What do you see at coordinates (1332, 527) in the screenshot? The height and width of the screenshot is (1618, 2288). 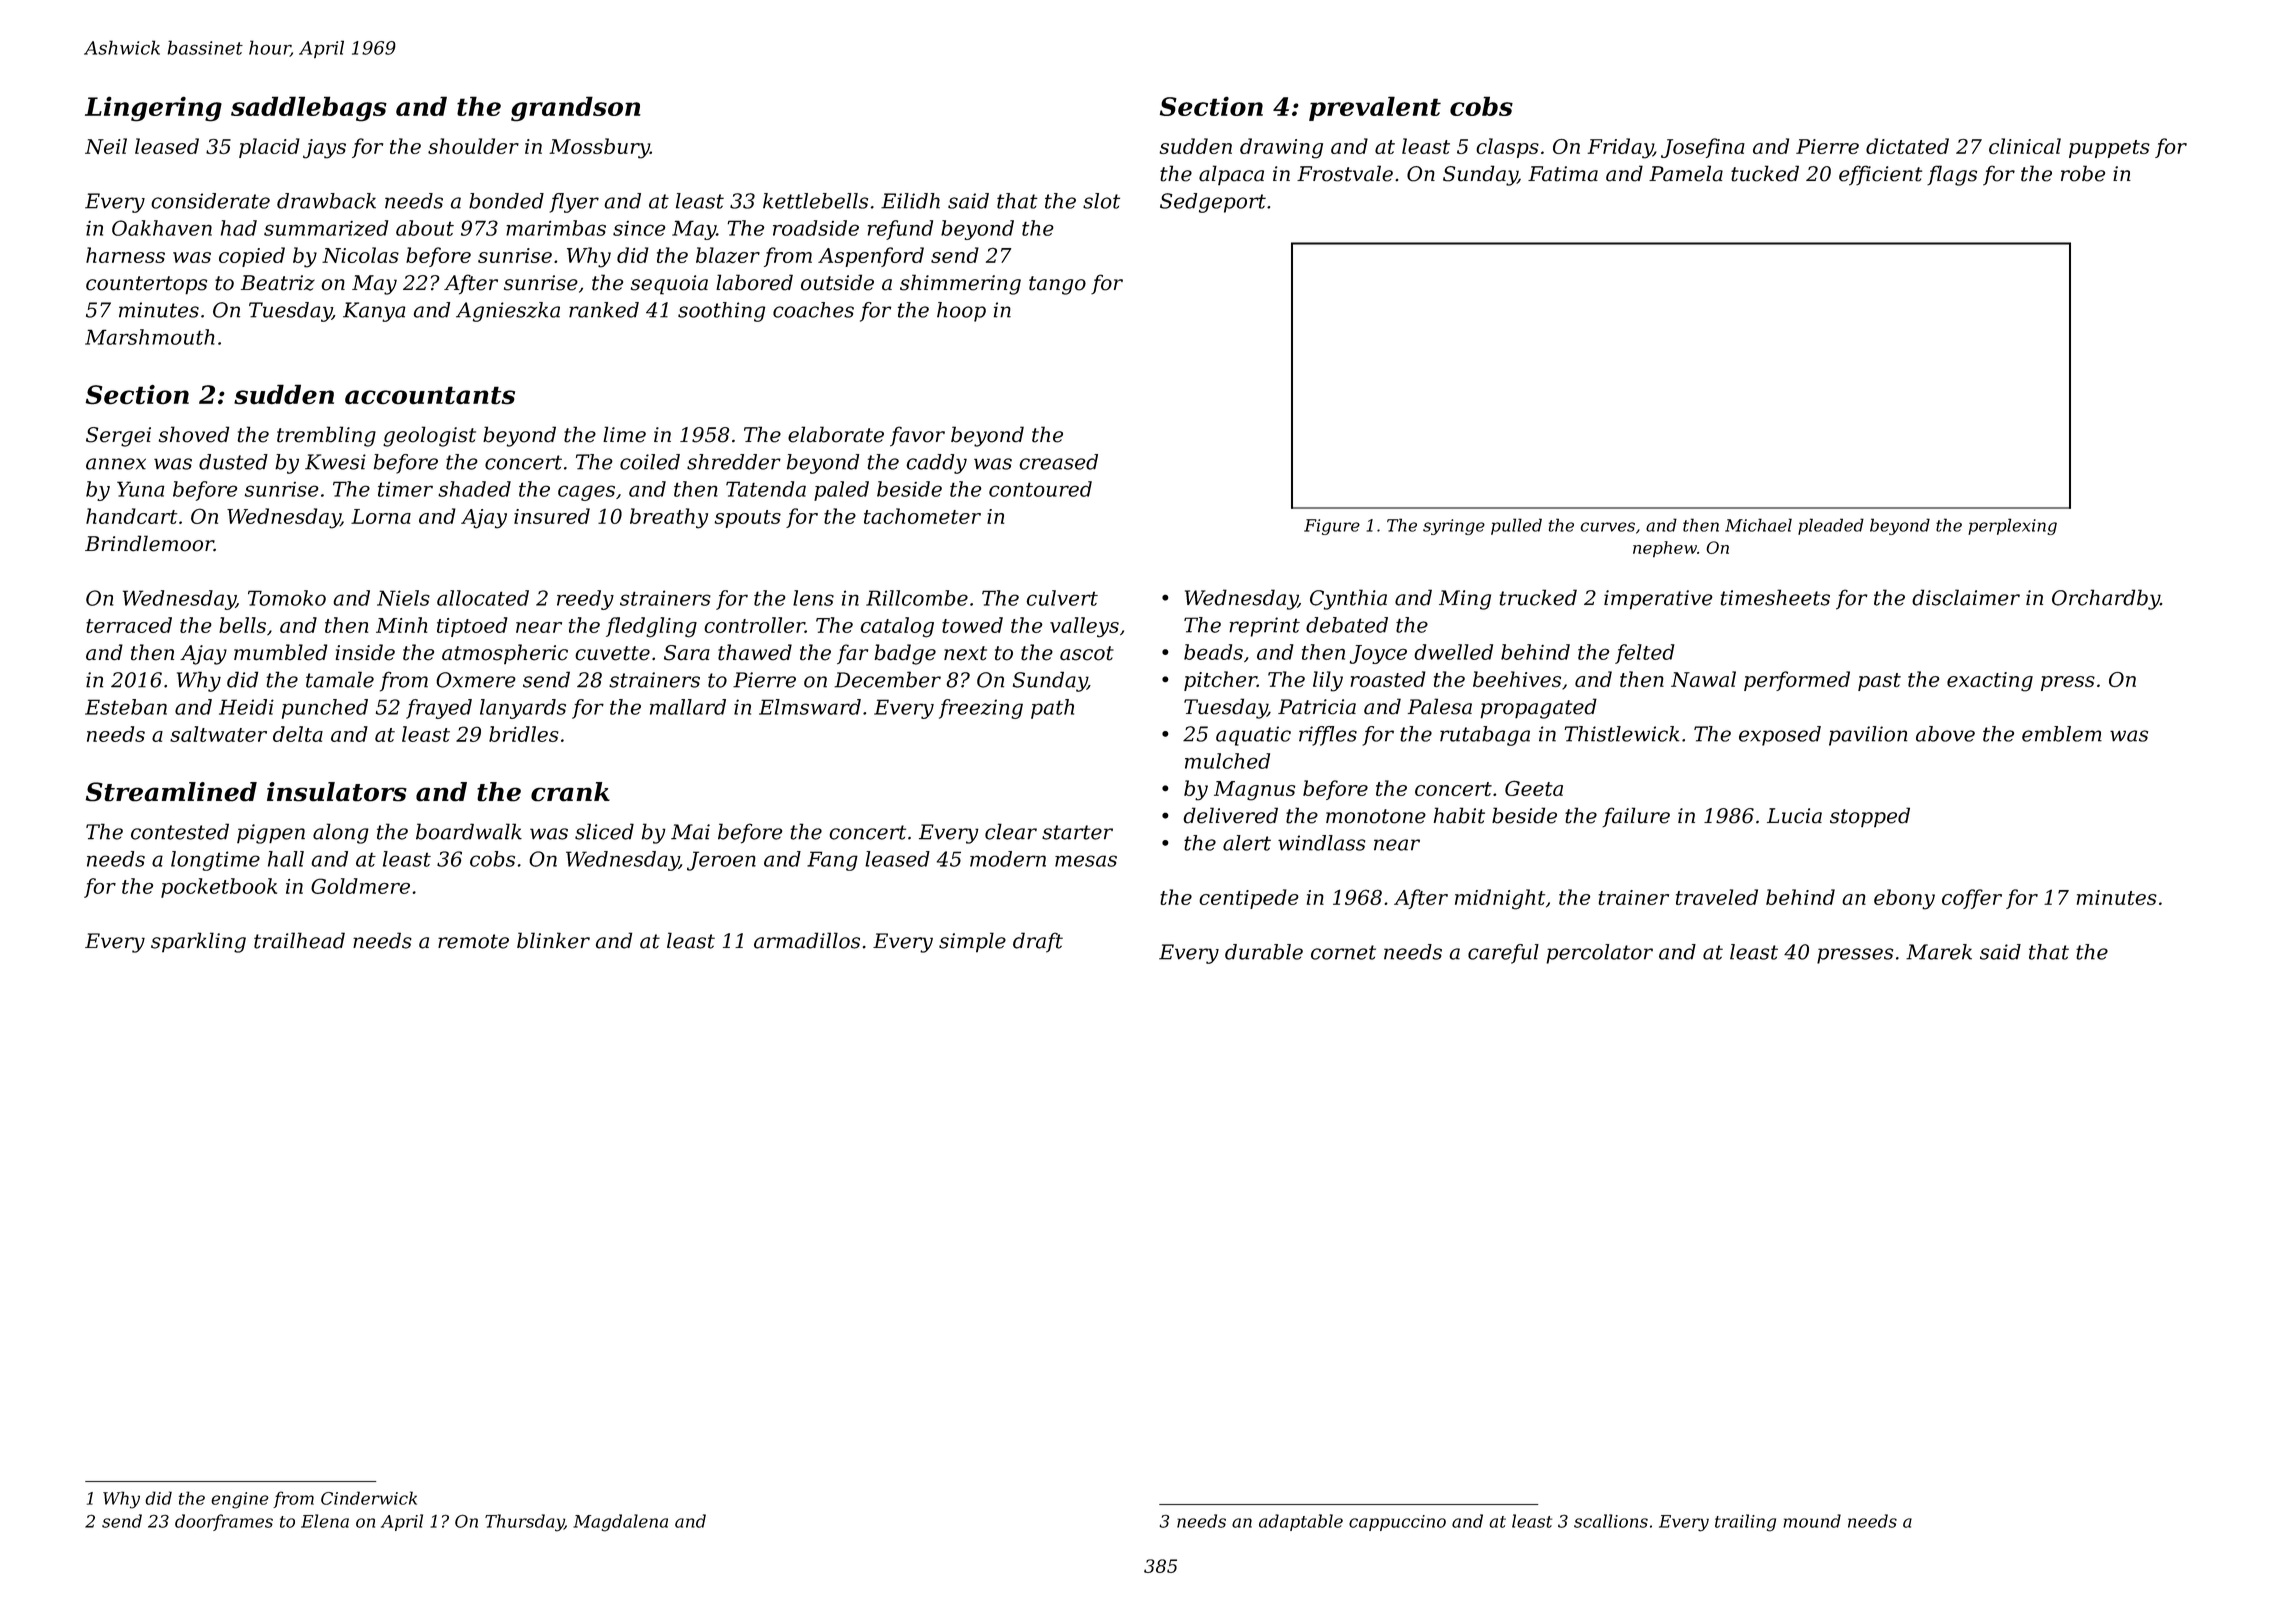 I see `Figure` at bounding box center [1332, 527].
